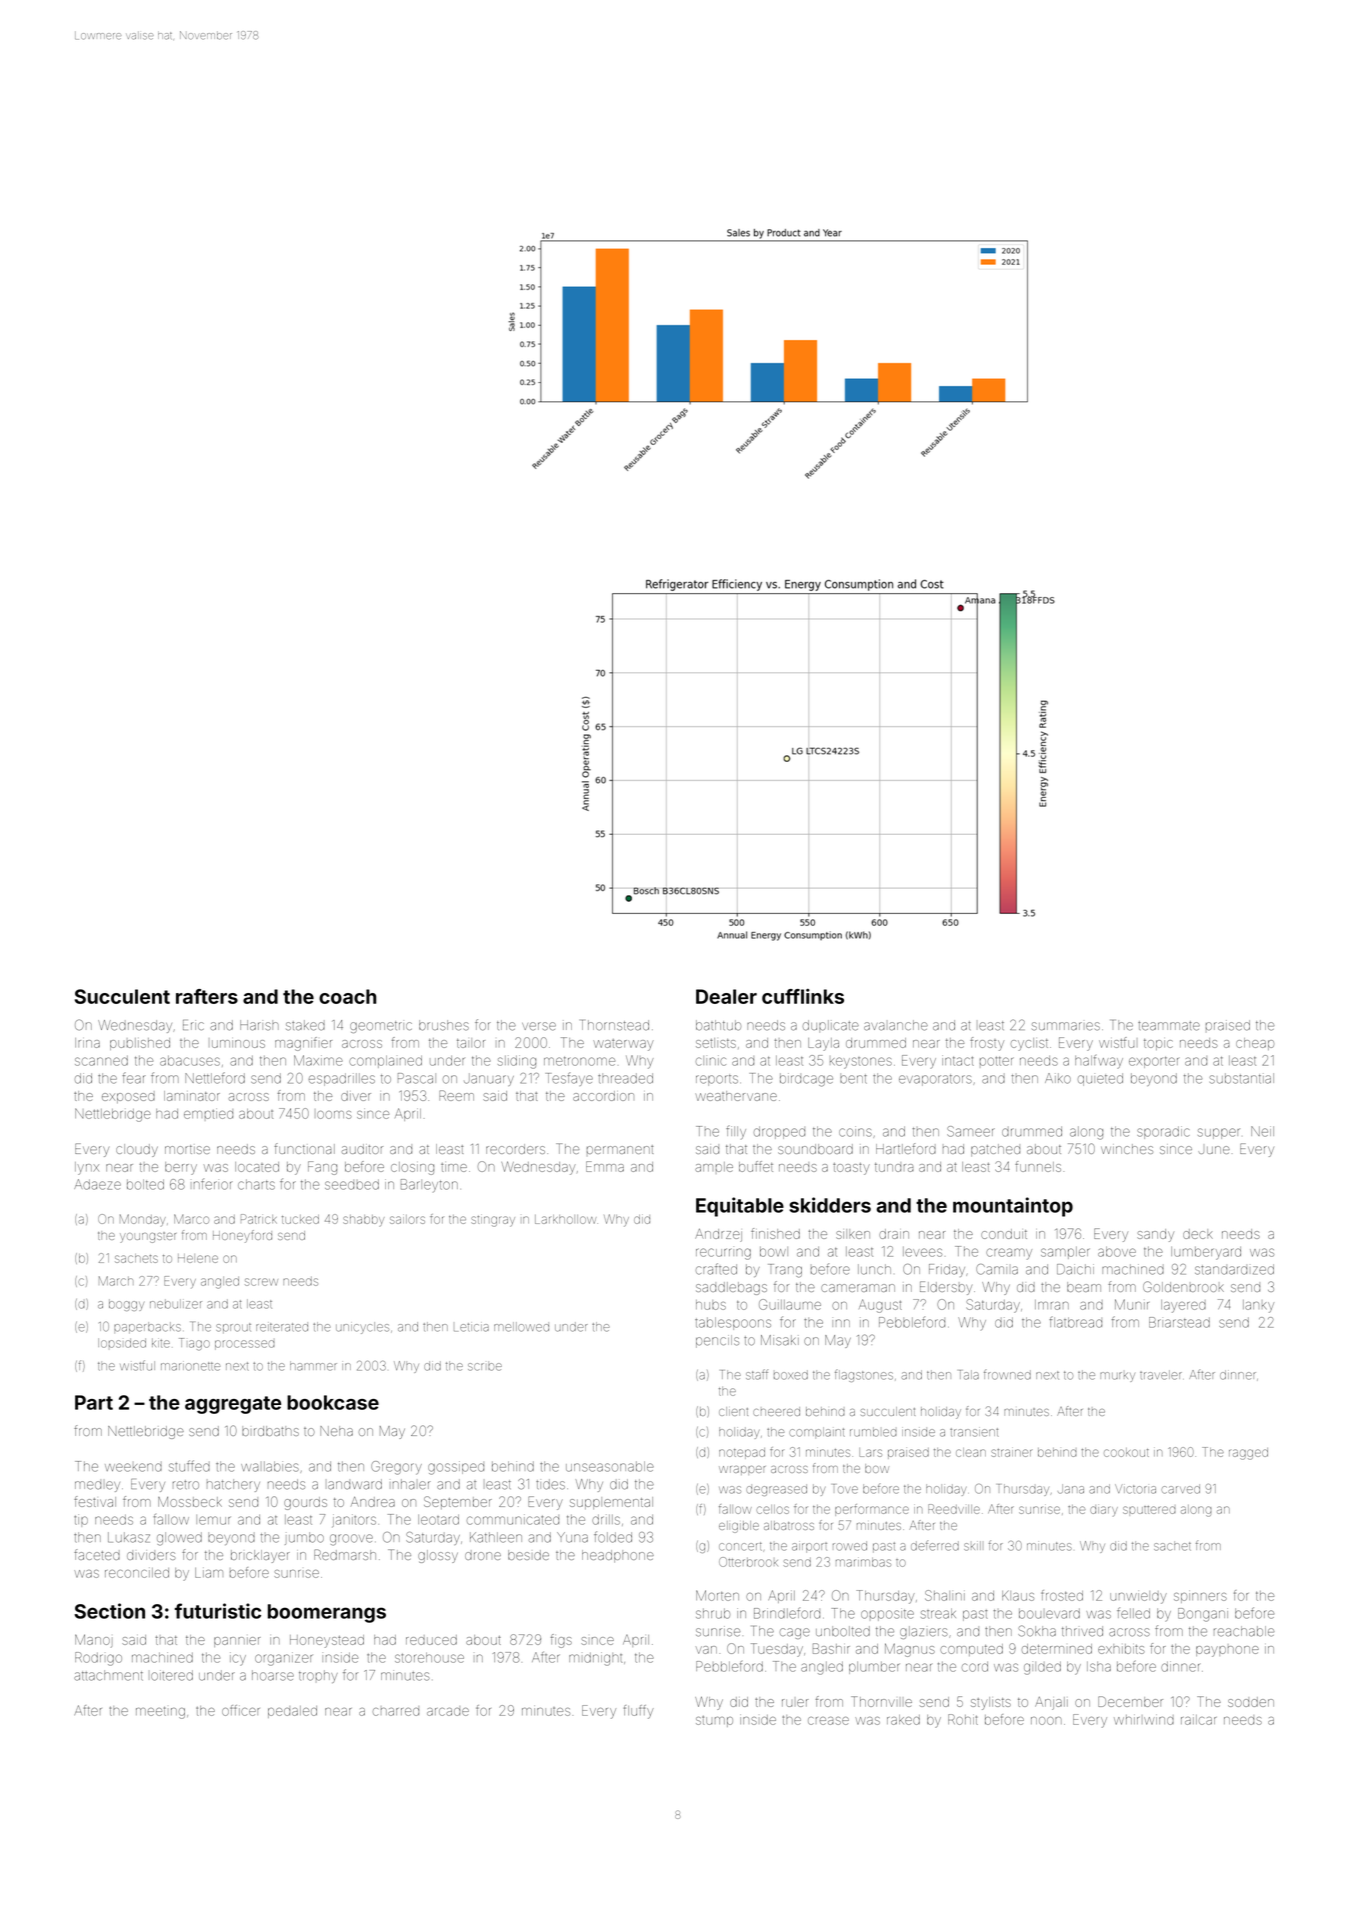 The height and width of the document is (1908, 1349). What do you see at coordinates (803, 996) in the document?
I see `cufflinks` at bounding box center [803, 996].
